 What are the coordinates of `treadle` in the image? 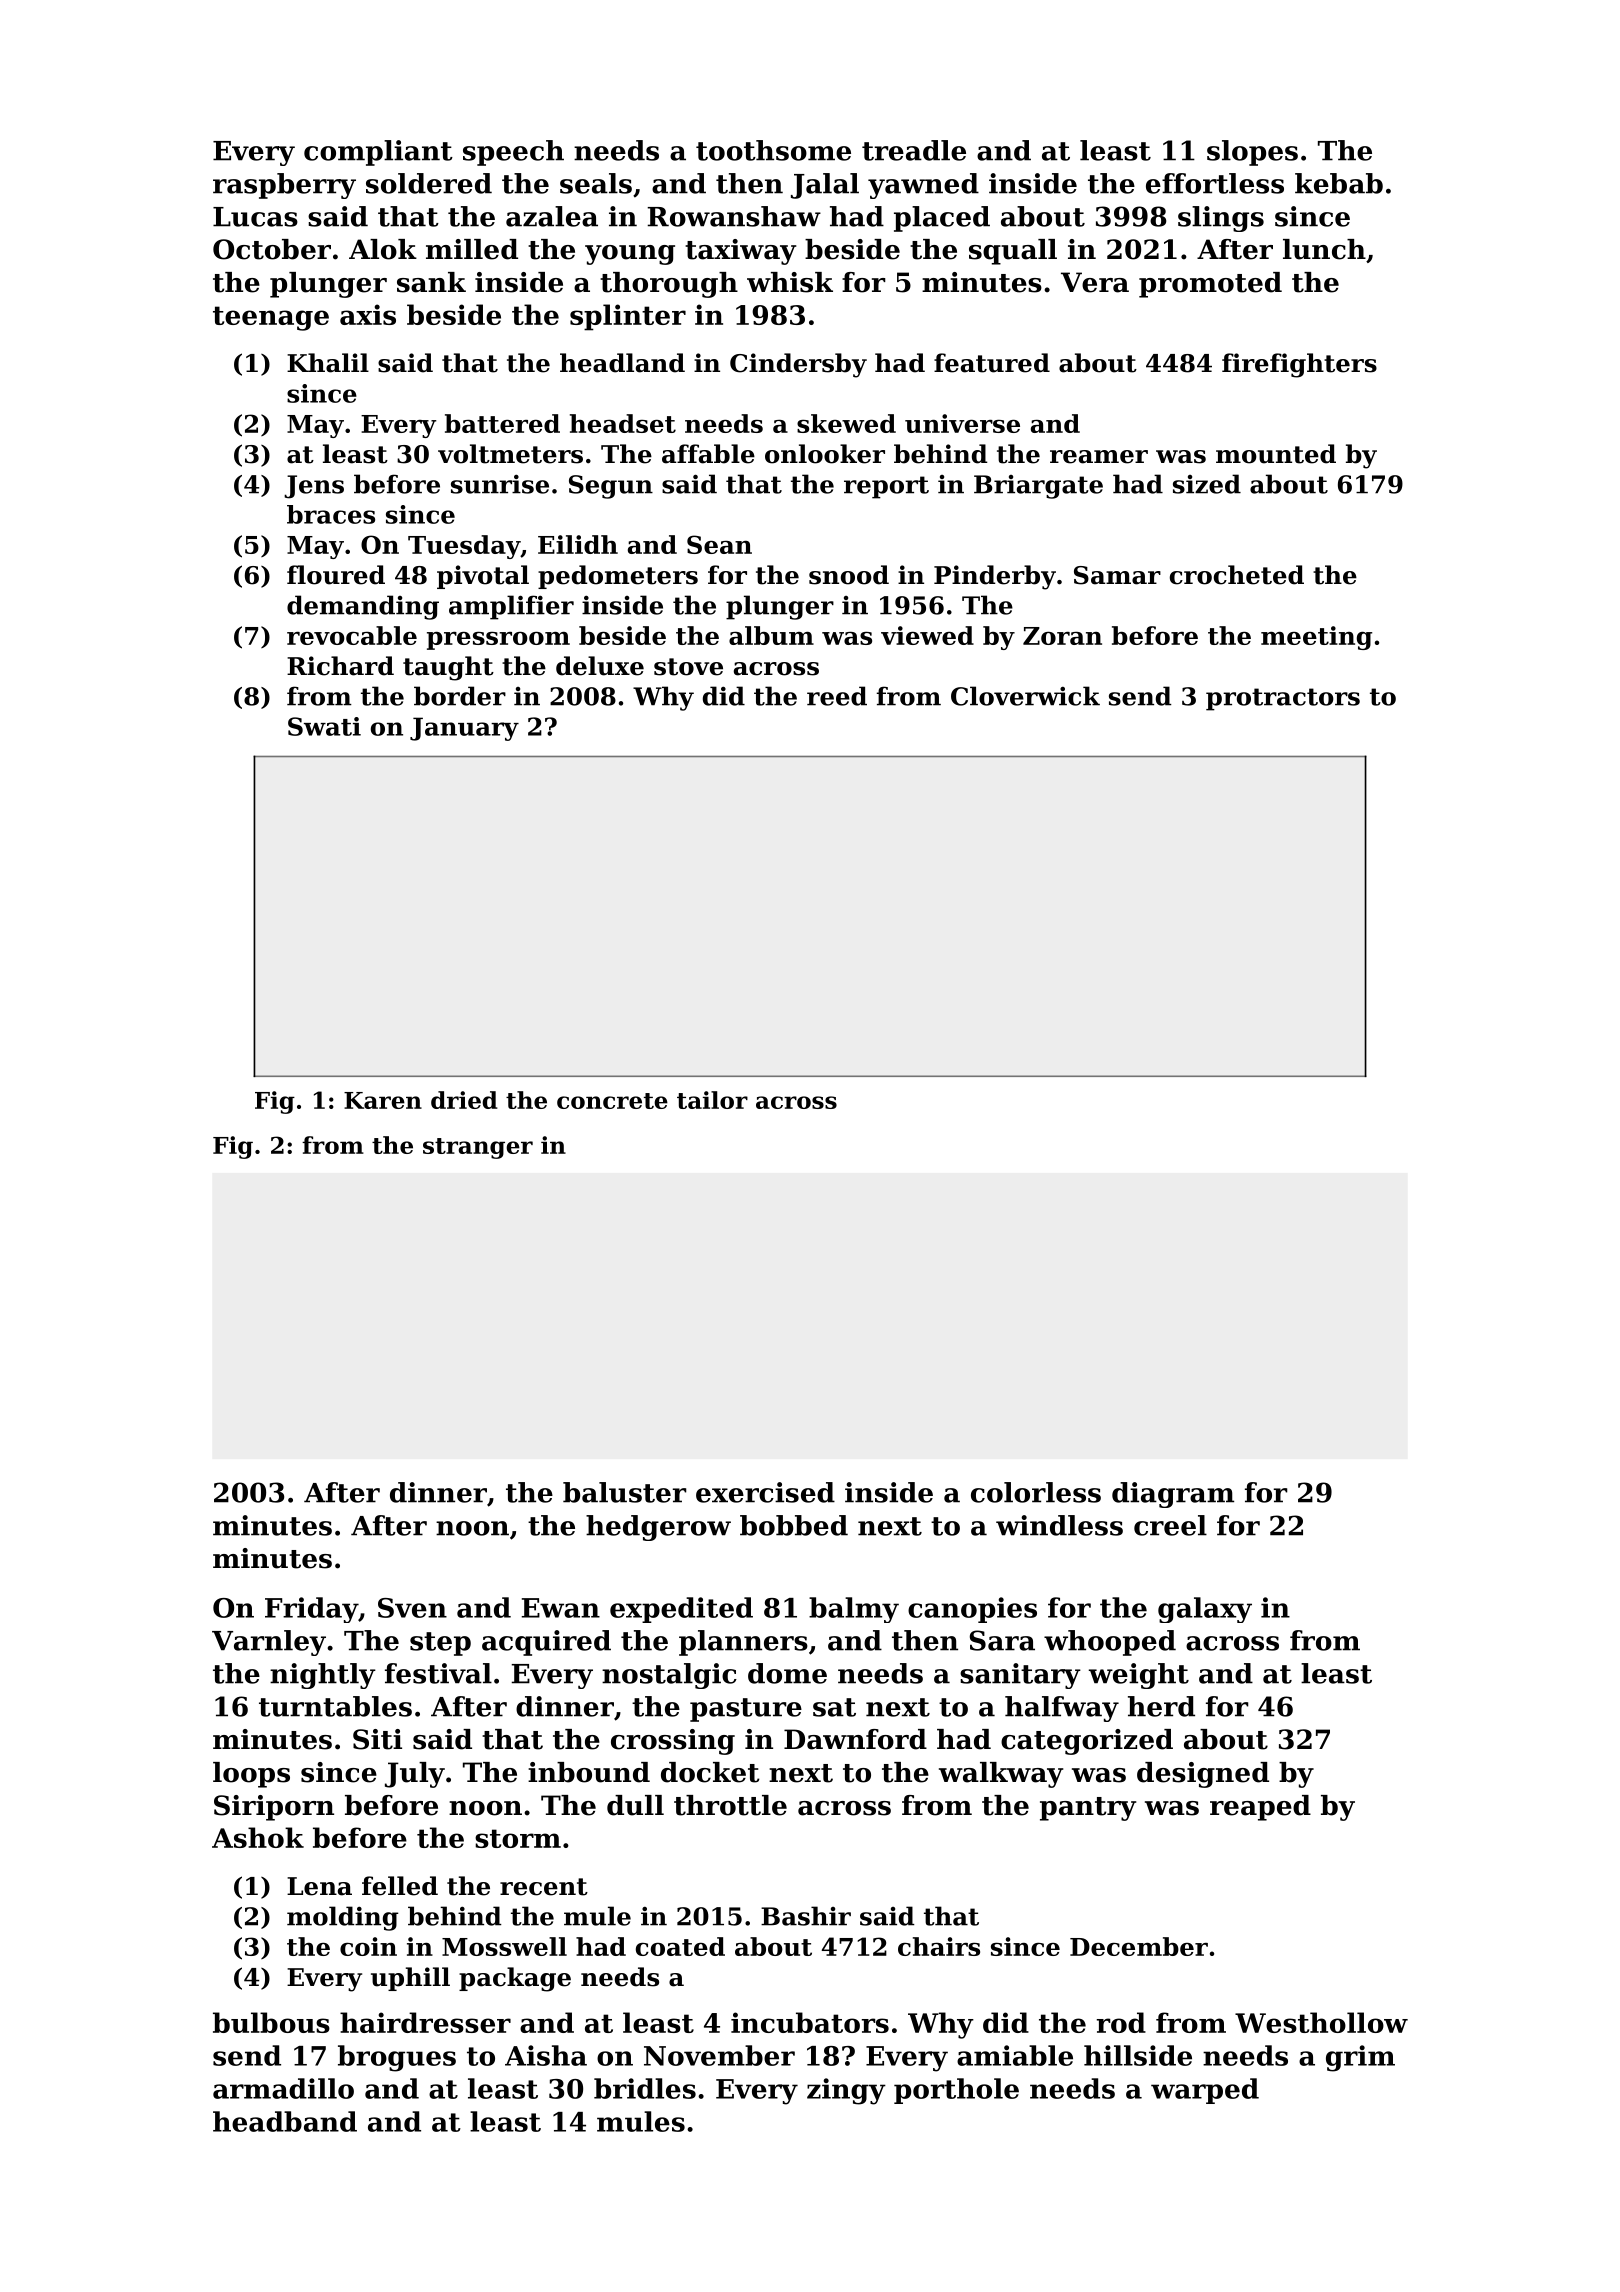 It's located at (914, 150).
